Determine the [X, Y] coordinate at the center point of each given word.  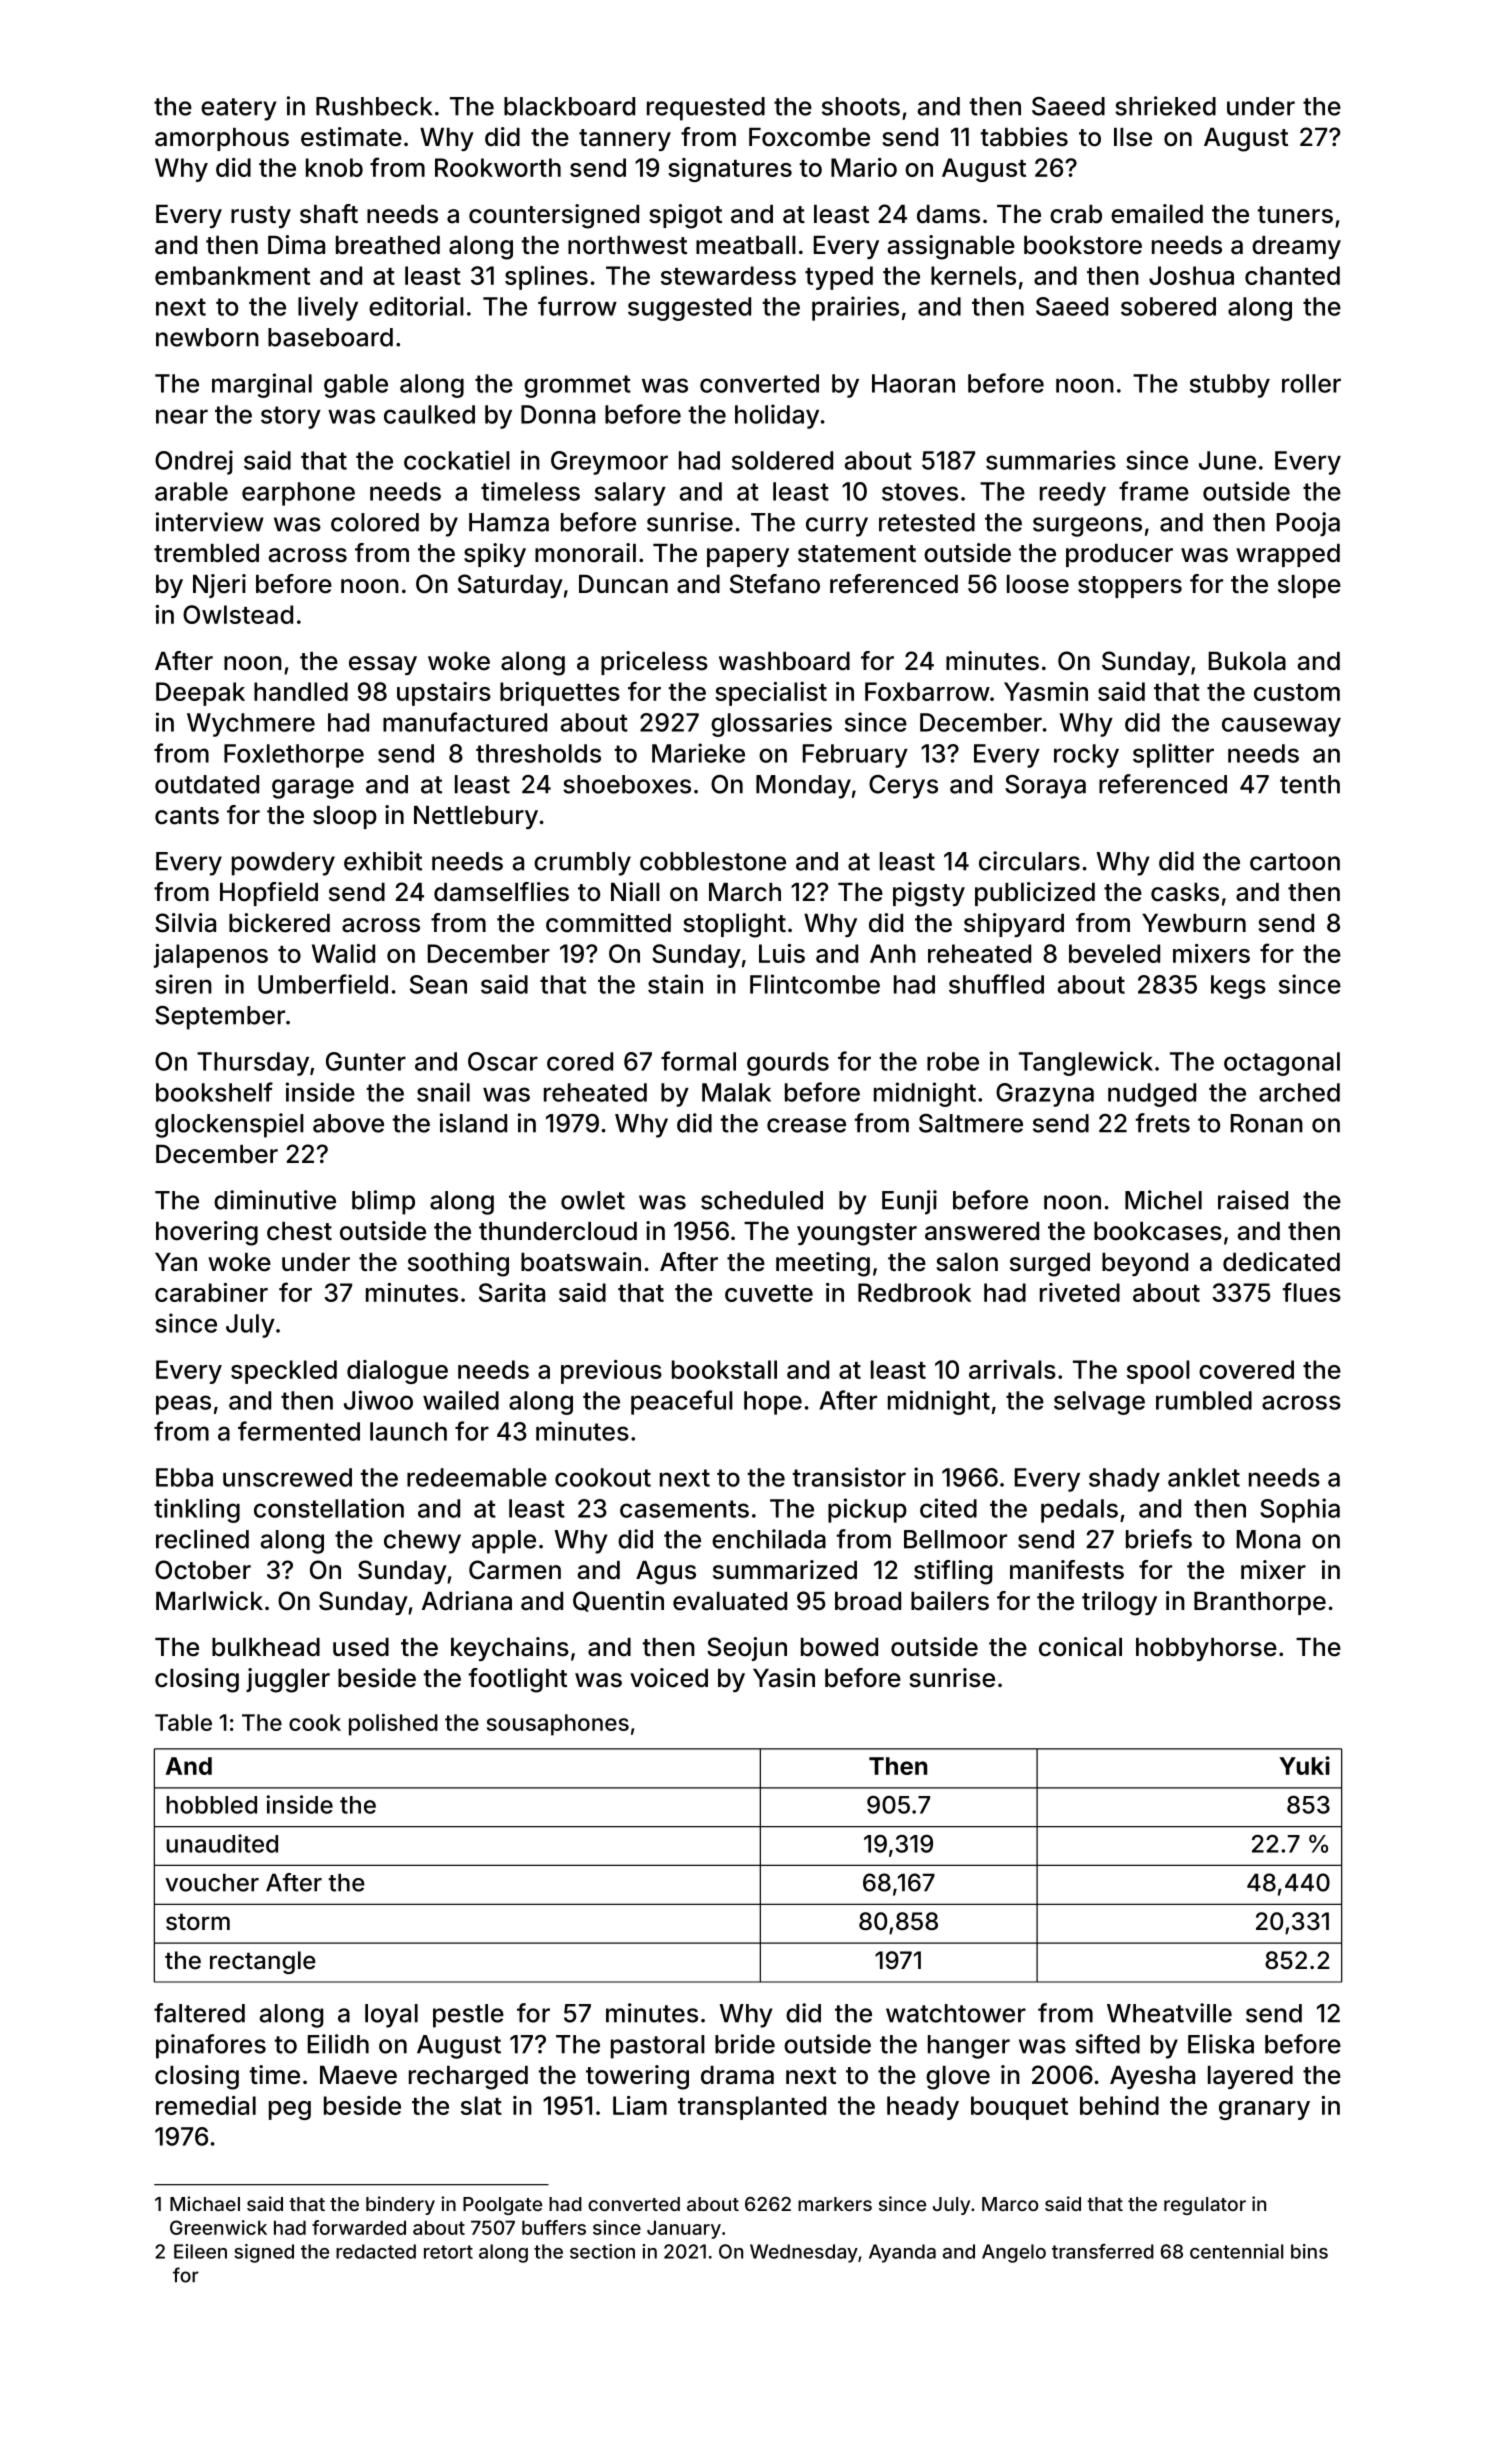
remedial [206, 2105]
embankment [232, 275]
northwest [627, 245]
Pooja [1308, 524]
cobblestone [713, 861]
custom [1297, 692]
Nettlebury [476, 817]
